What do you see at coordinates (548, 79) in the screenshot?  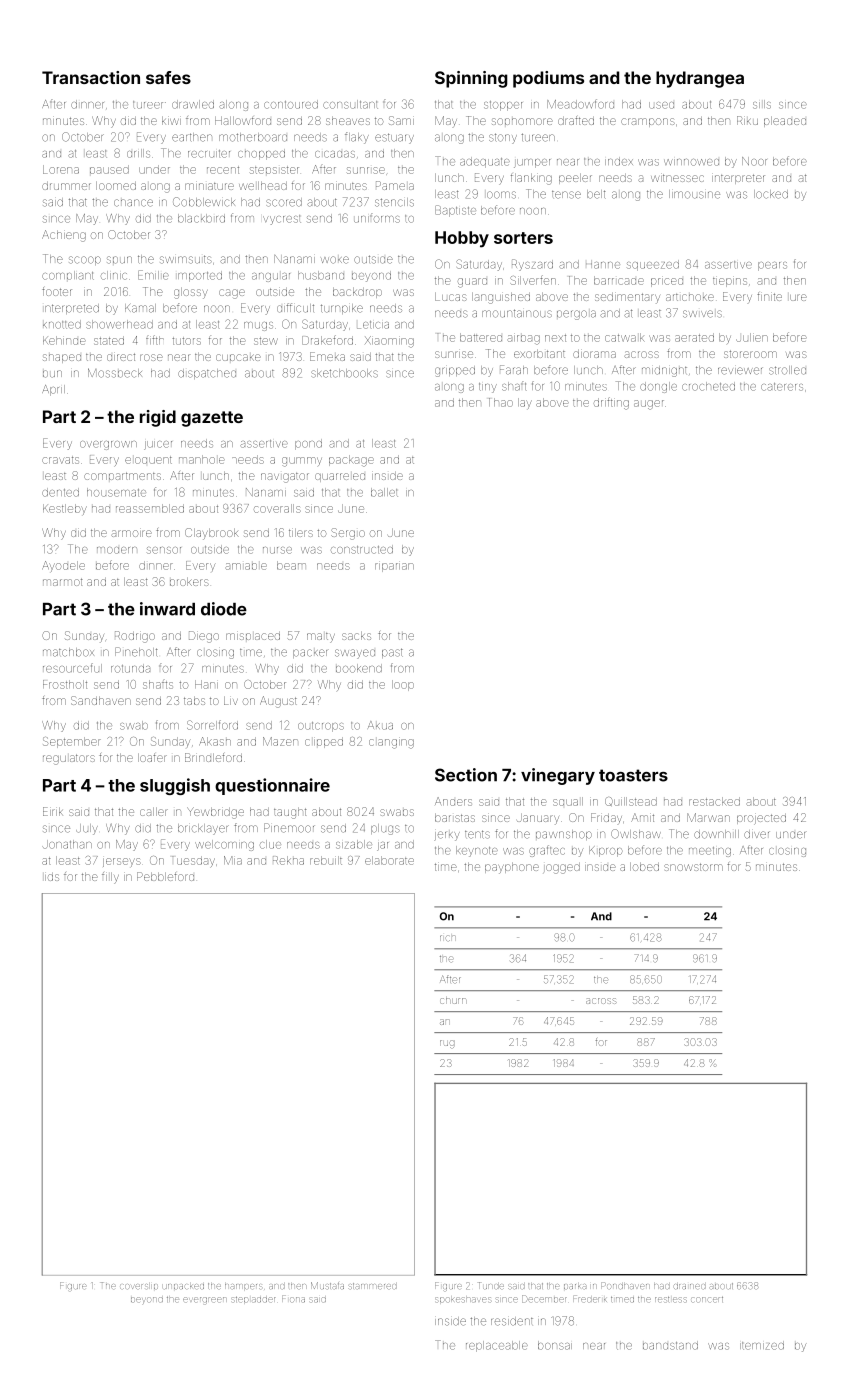 I see `podiums` at bounding box center [548, 79].
